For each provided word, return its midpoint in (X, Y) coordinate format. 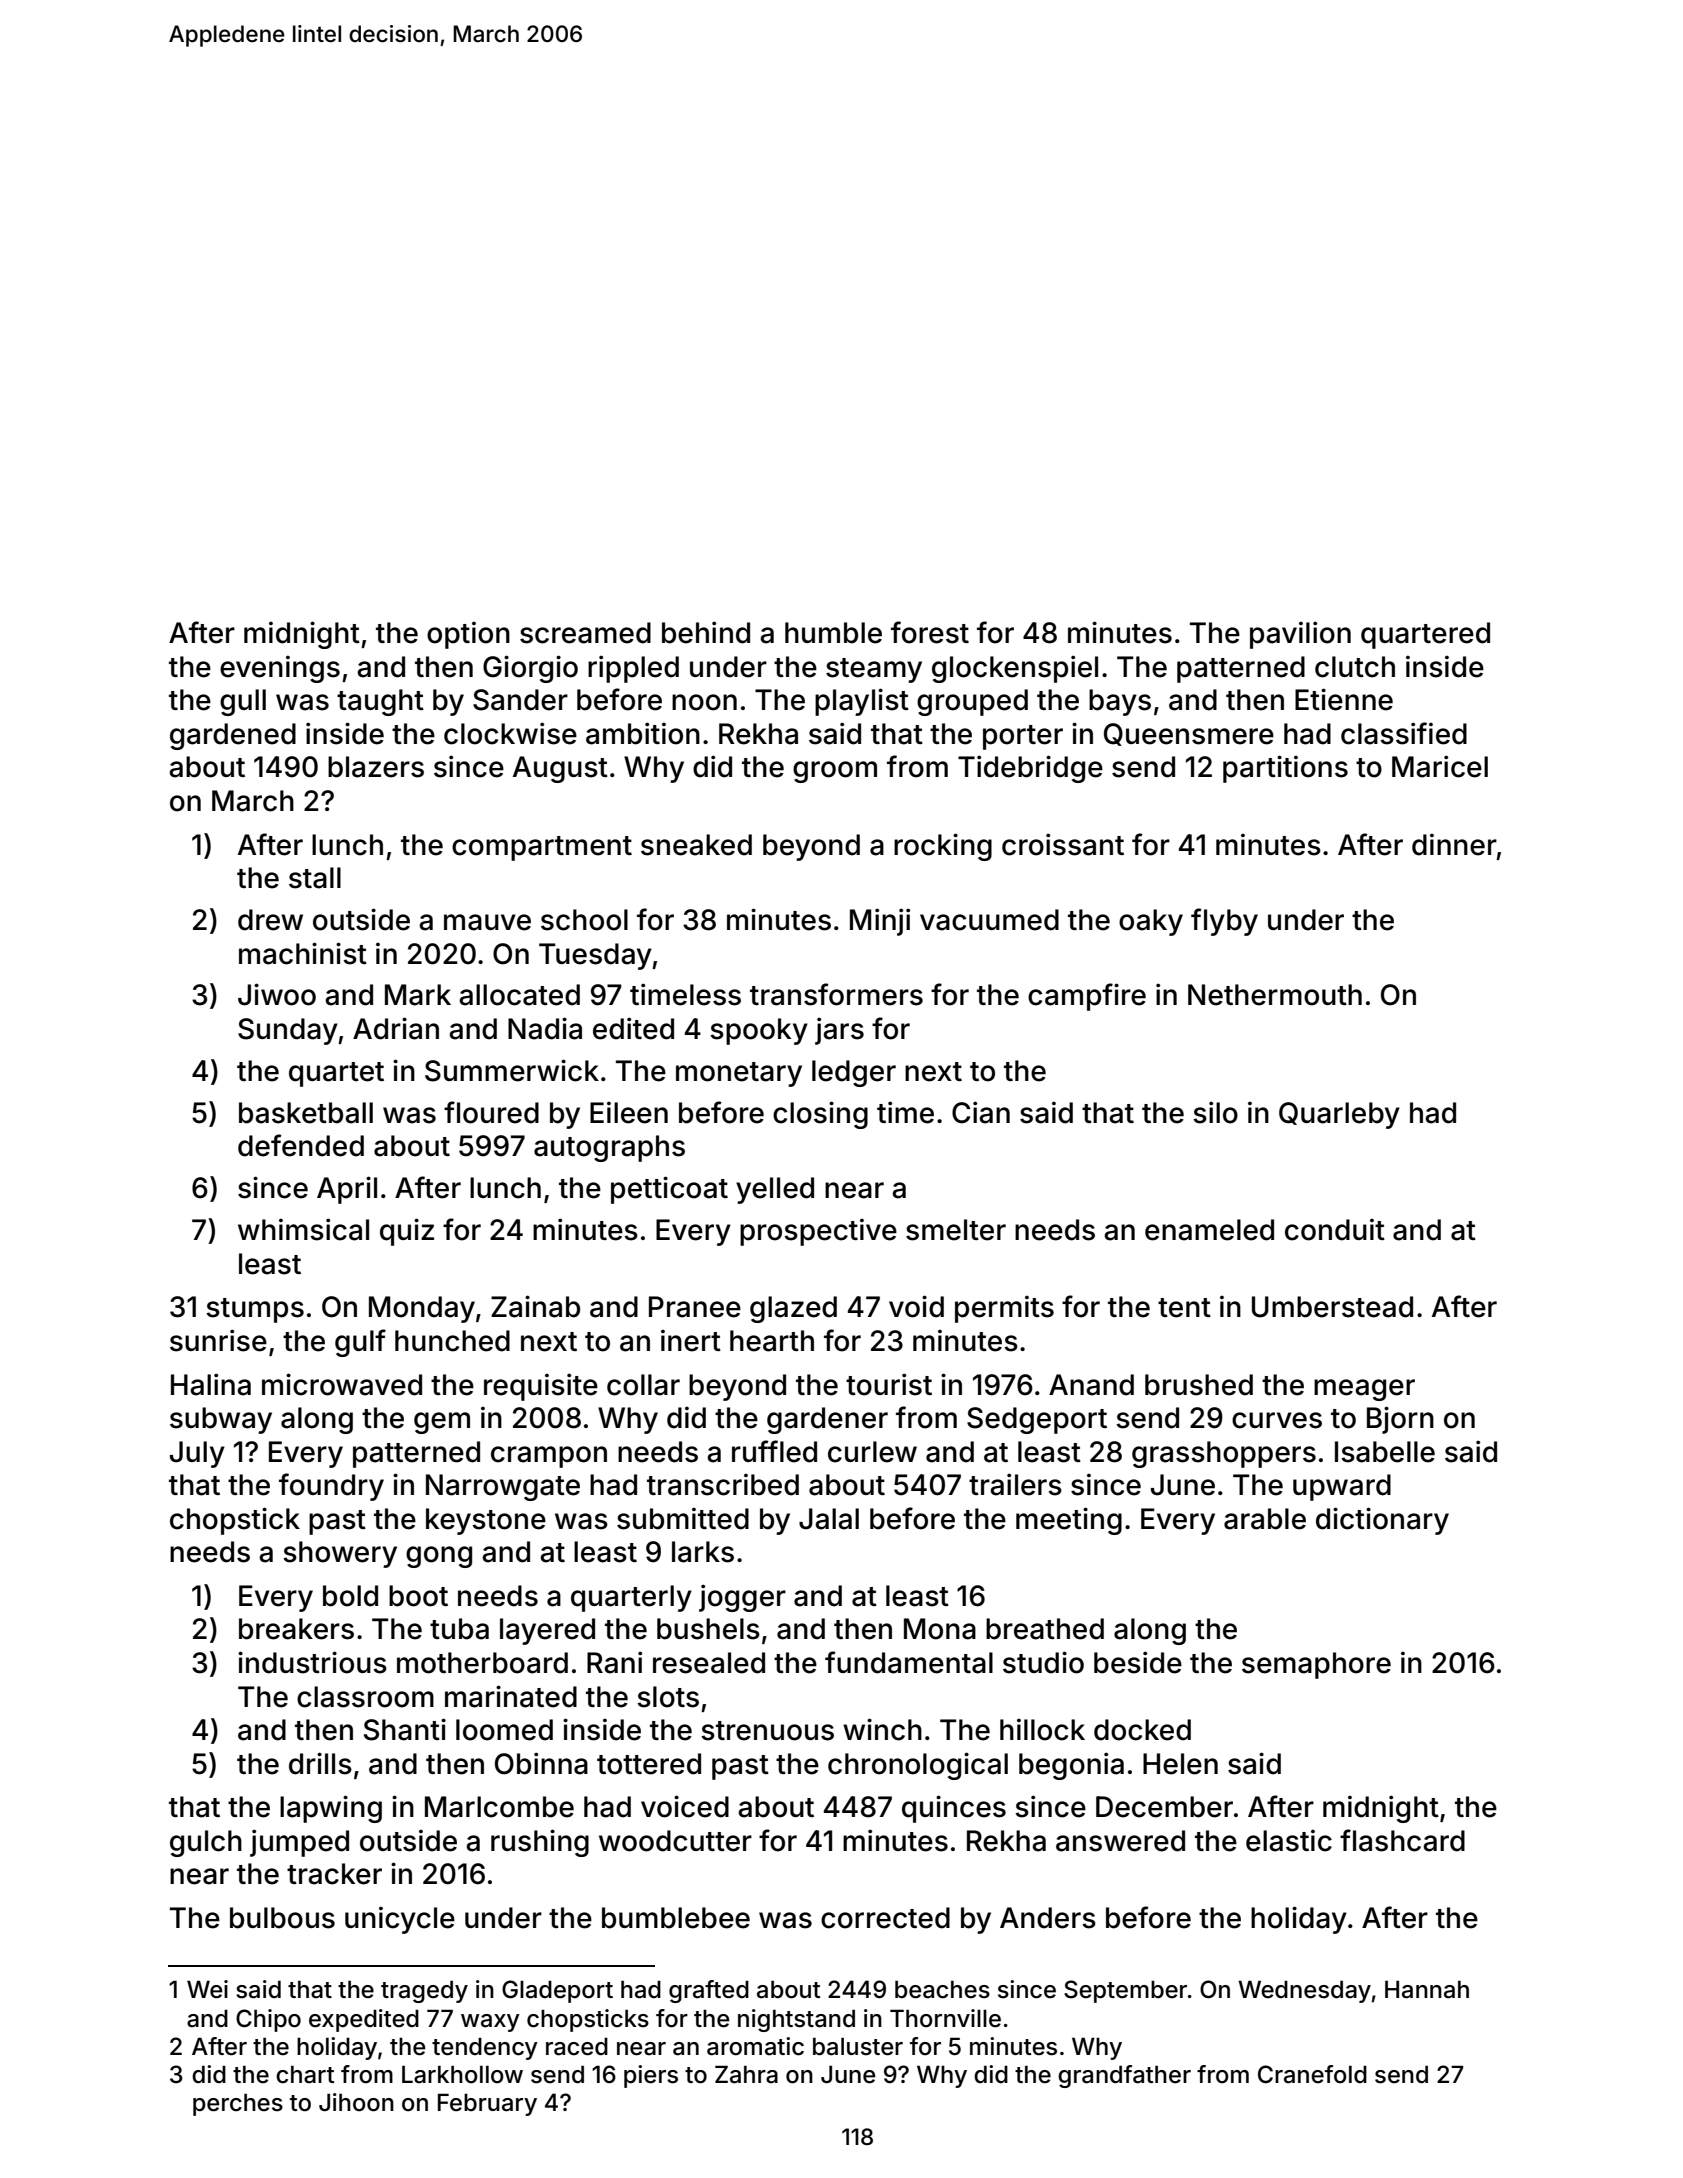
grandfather (1124, 2076)
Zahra (746, 2074)
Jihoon (356, 2102)
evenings (280, 669)
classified (1404, 733)
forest (930, 632)
